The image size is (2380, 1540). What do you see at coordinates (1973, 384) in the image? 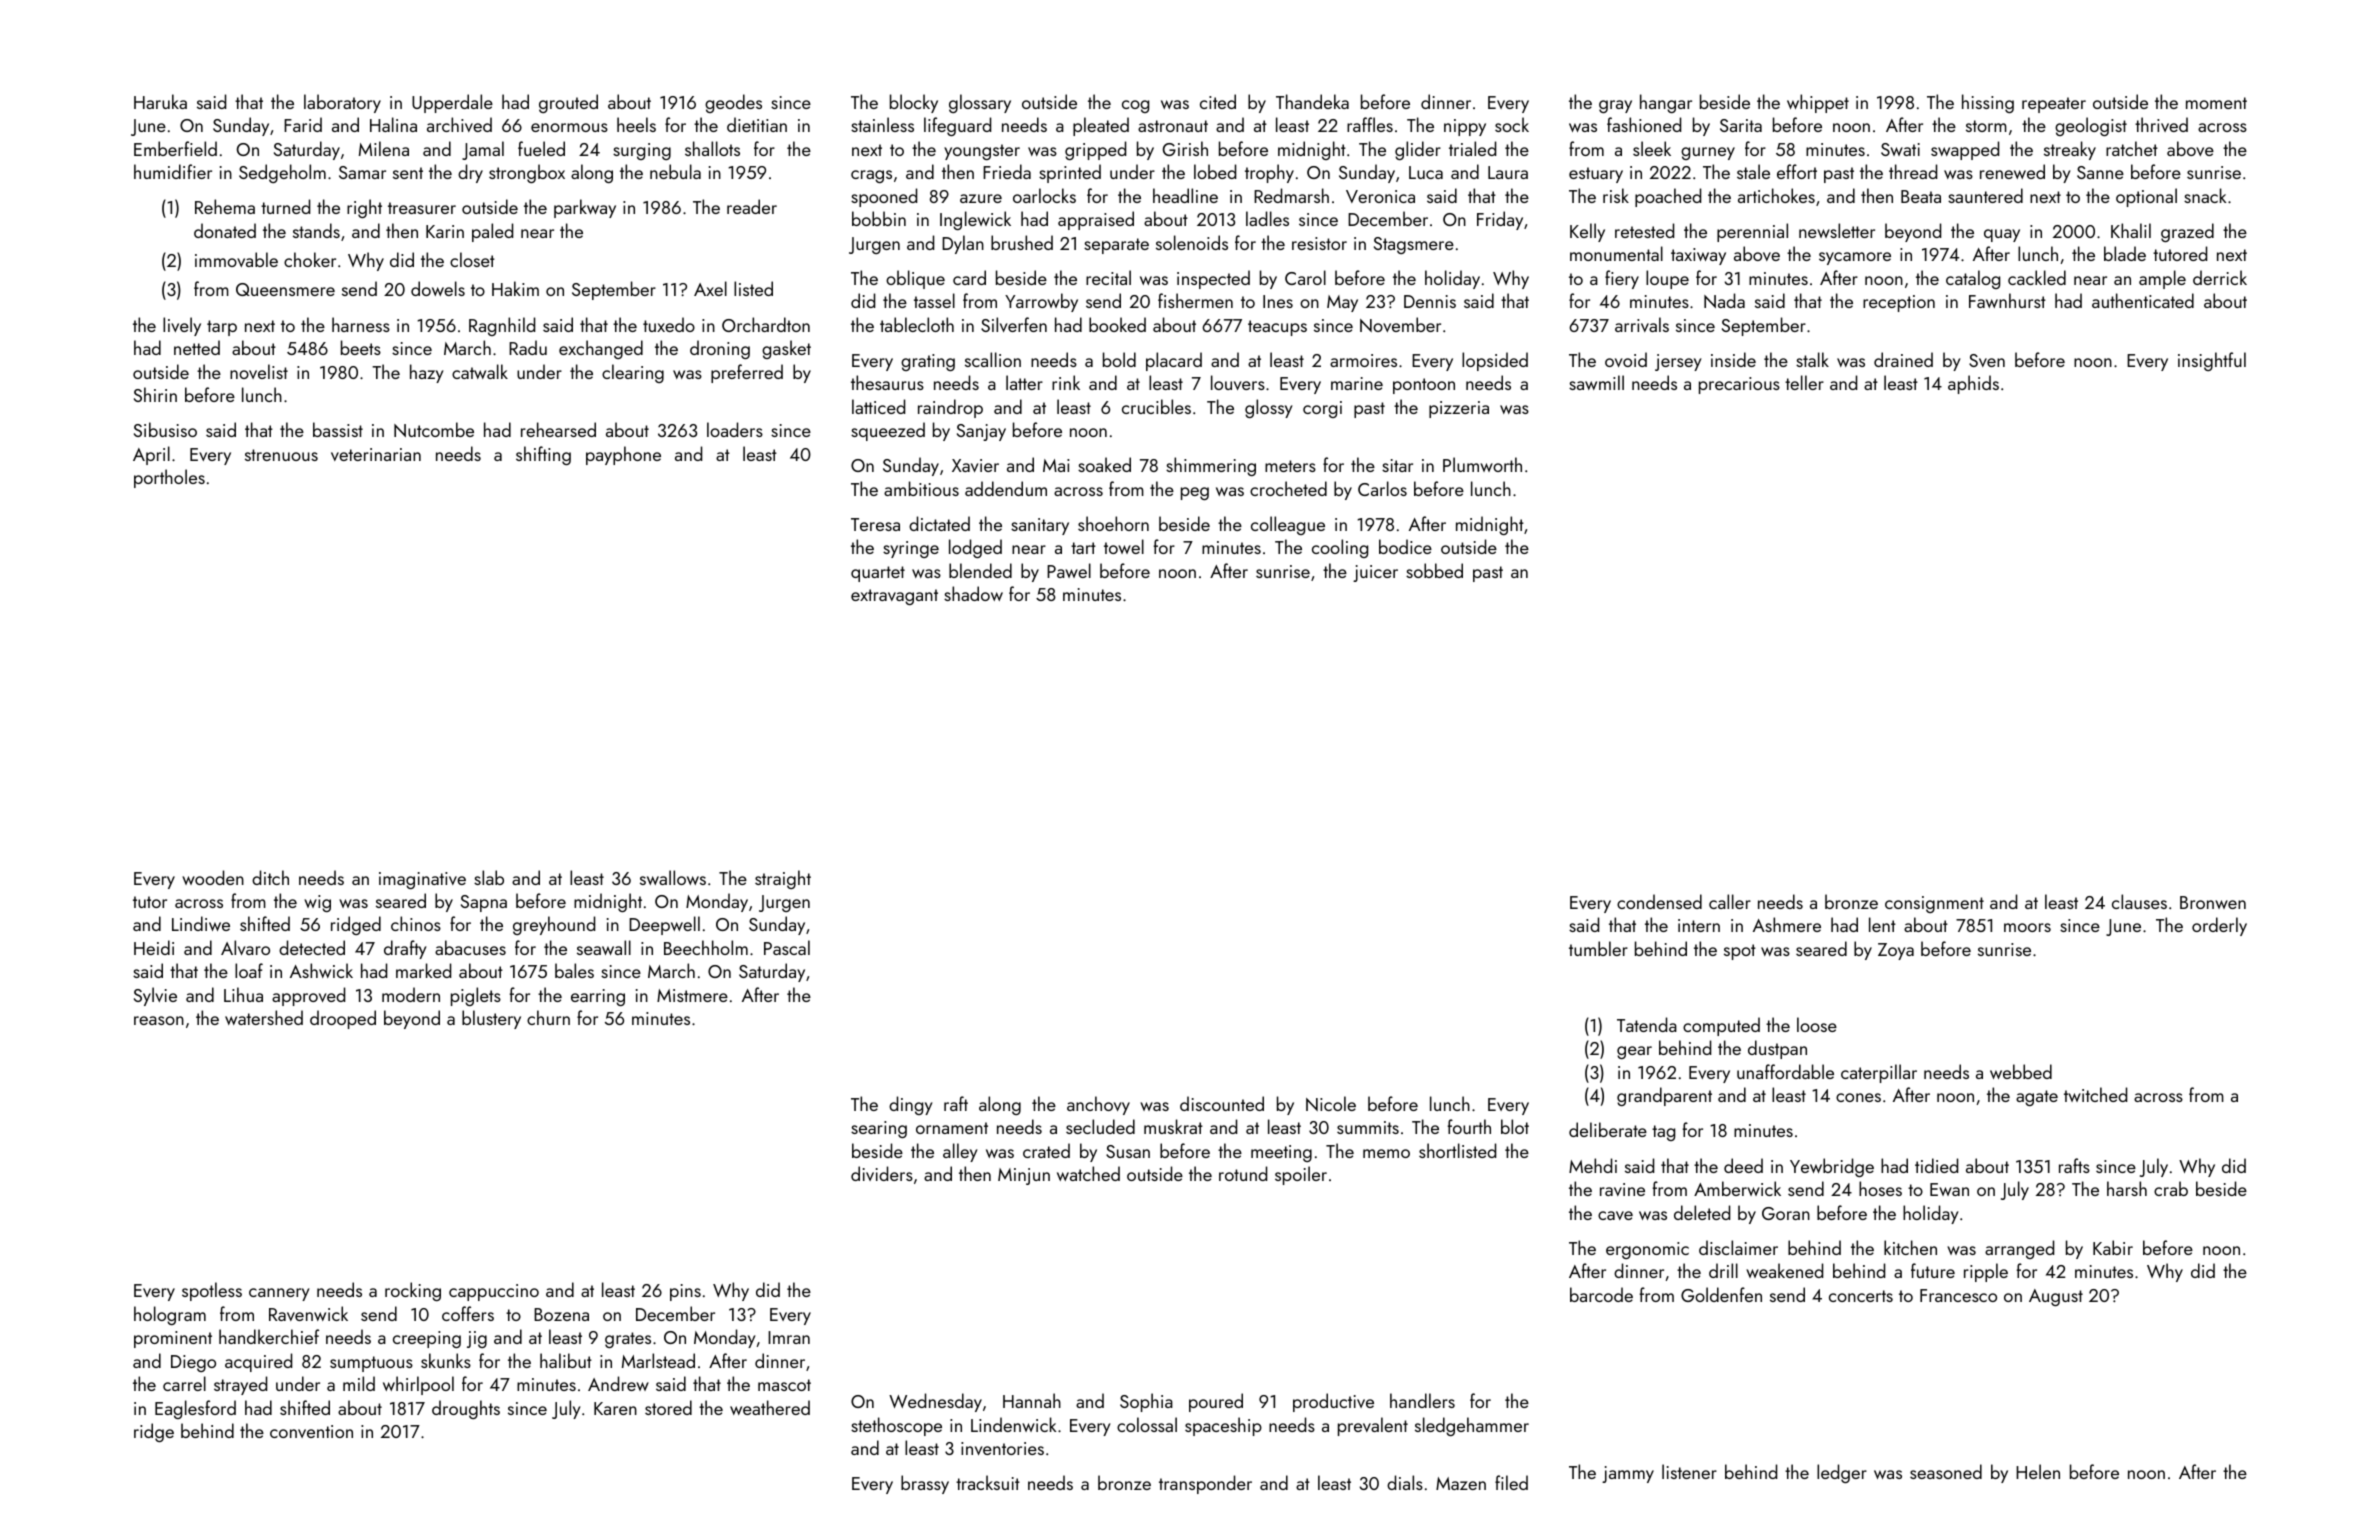
I see `aphids` at bounding box center [1973, 384].
